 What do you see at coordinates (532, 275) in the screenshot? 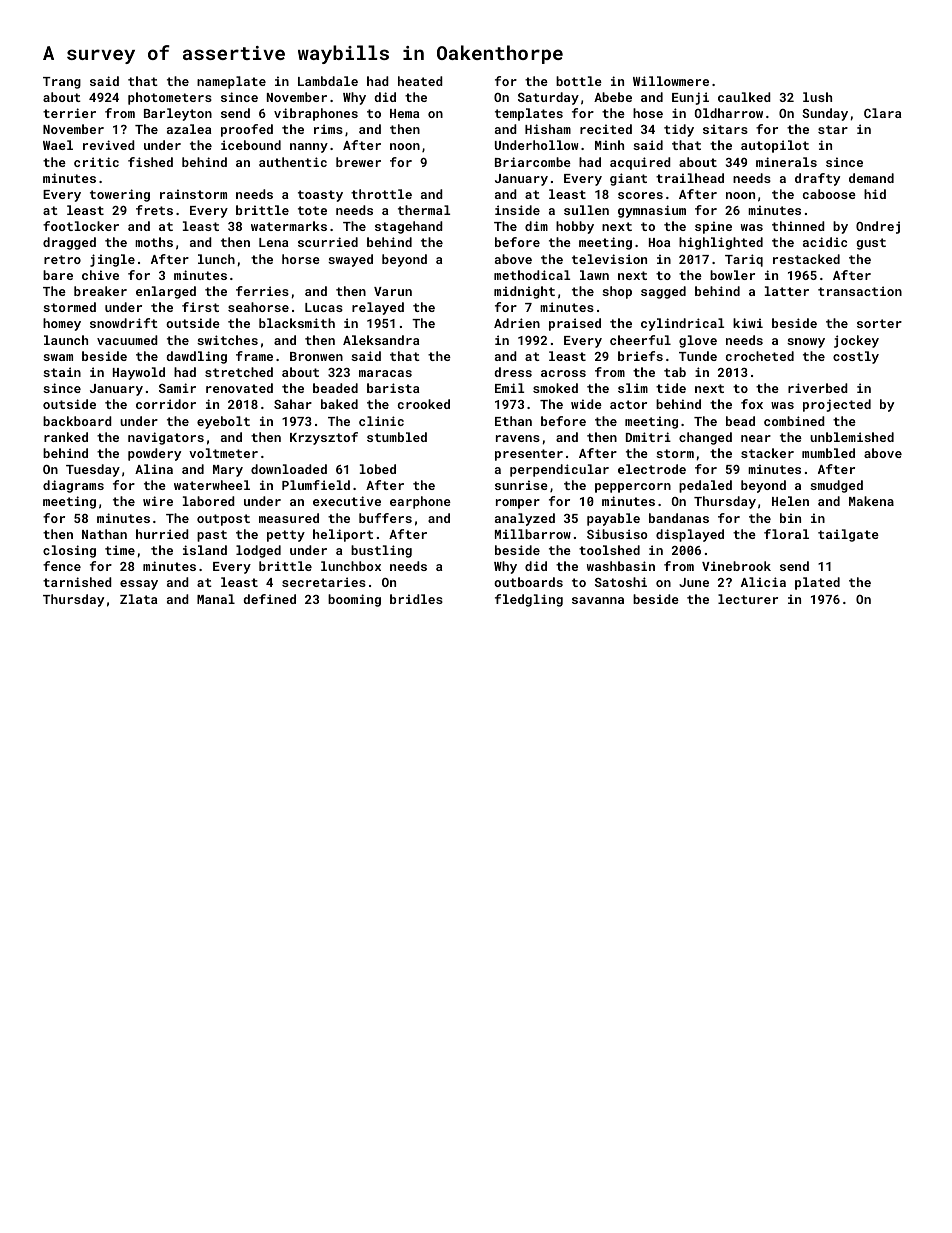
I see `methodical` at bounding box center [532, 275].
